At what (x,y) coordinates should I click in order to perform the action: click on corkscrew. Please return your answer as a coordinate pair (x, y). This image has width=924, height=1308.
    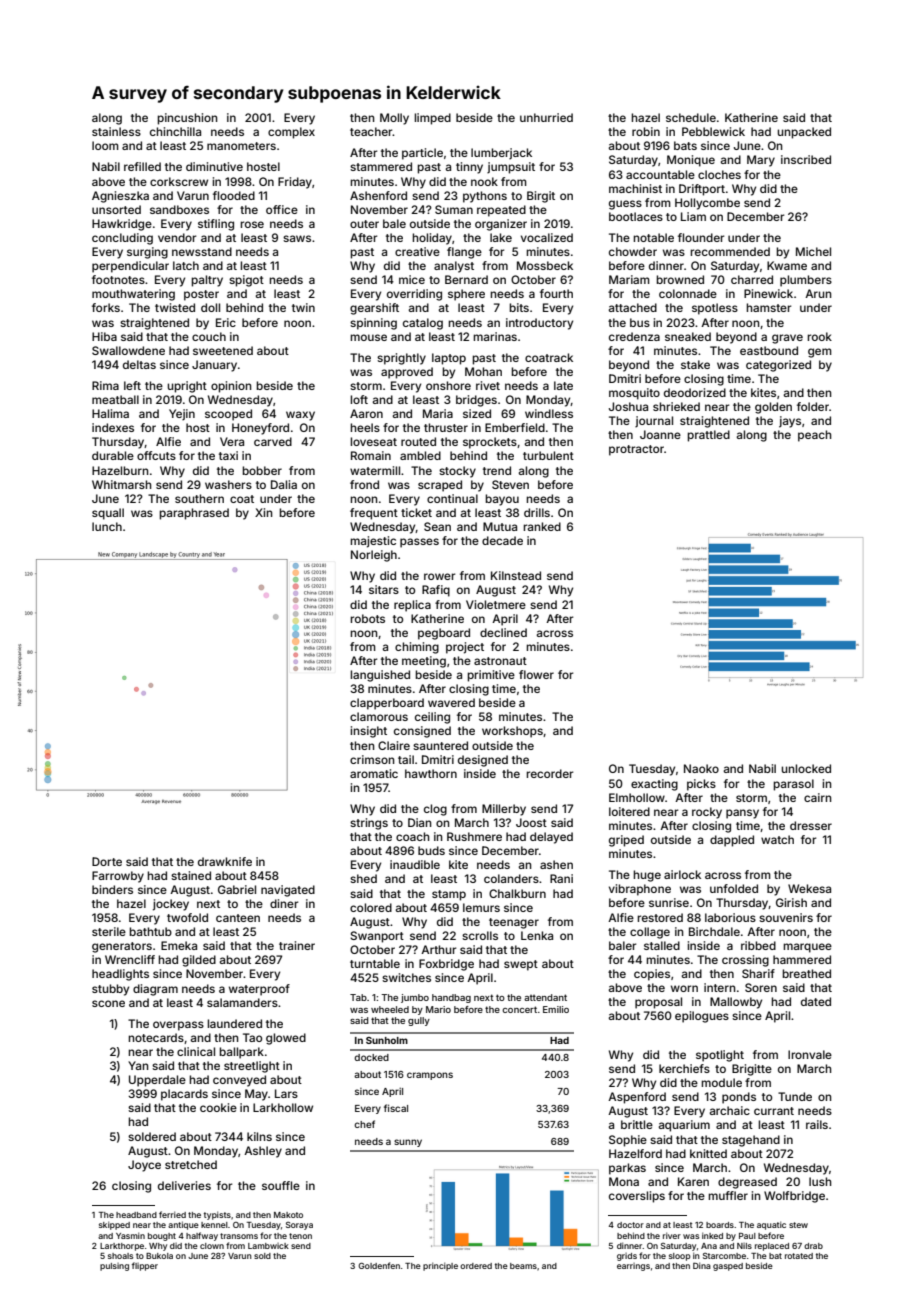
    Looking at the image, I should click on (179, 181).
